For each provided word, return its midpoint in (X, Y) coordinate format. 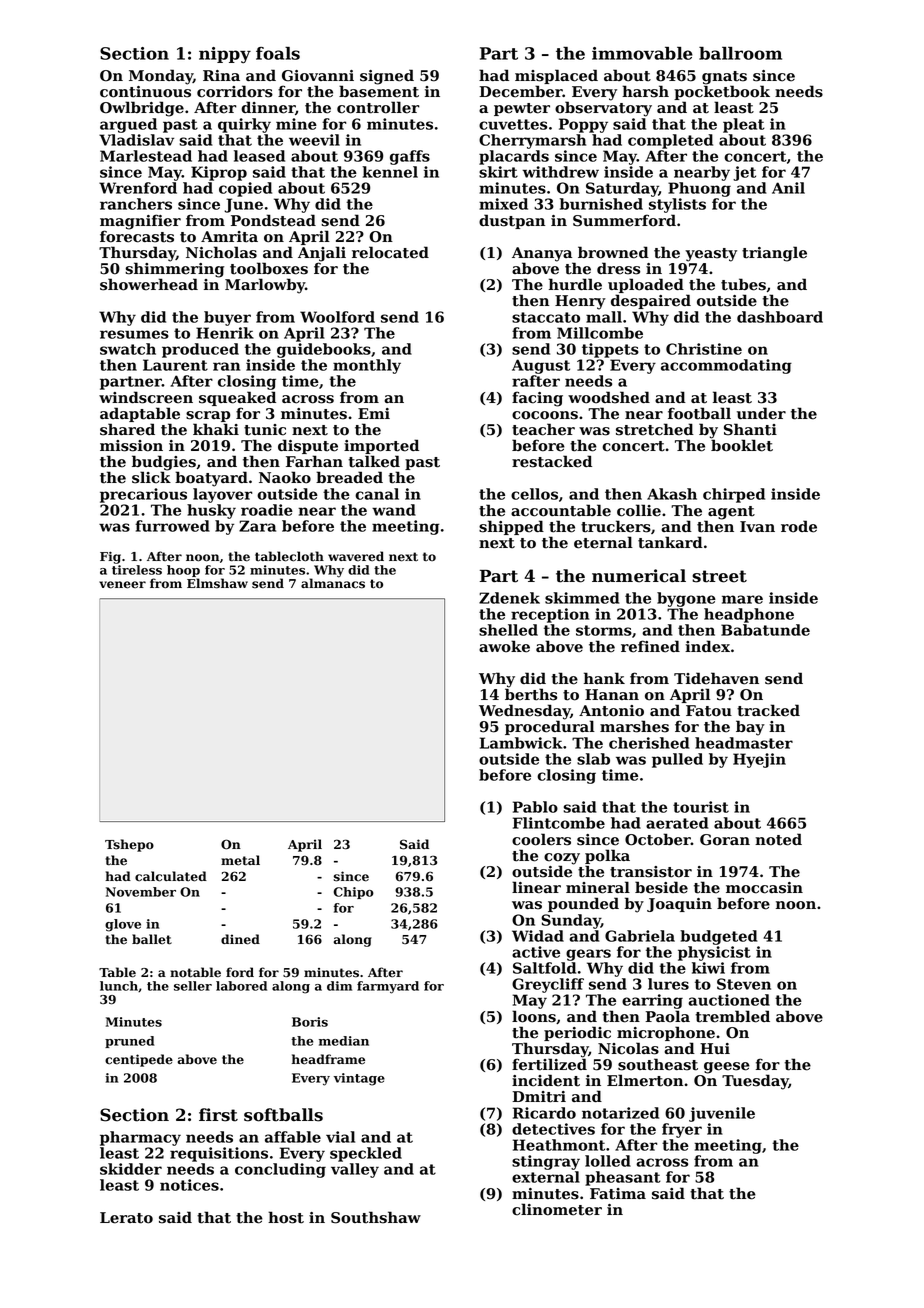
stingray (546, 1162)
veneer (122, 585)
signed (387, 77)
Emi (374, 413)
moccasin (764, 888)
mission (131, 446)
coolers (541, 839)
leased (259, 156)
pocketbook (722, 92)
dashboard (780, 317)
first (218, 1115)
